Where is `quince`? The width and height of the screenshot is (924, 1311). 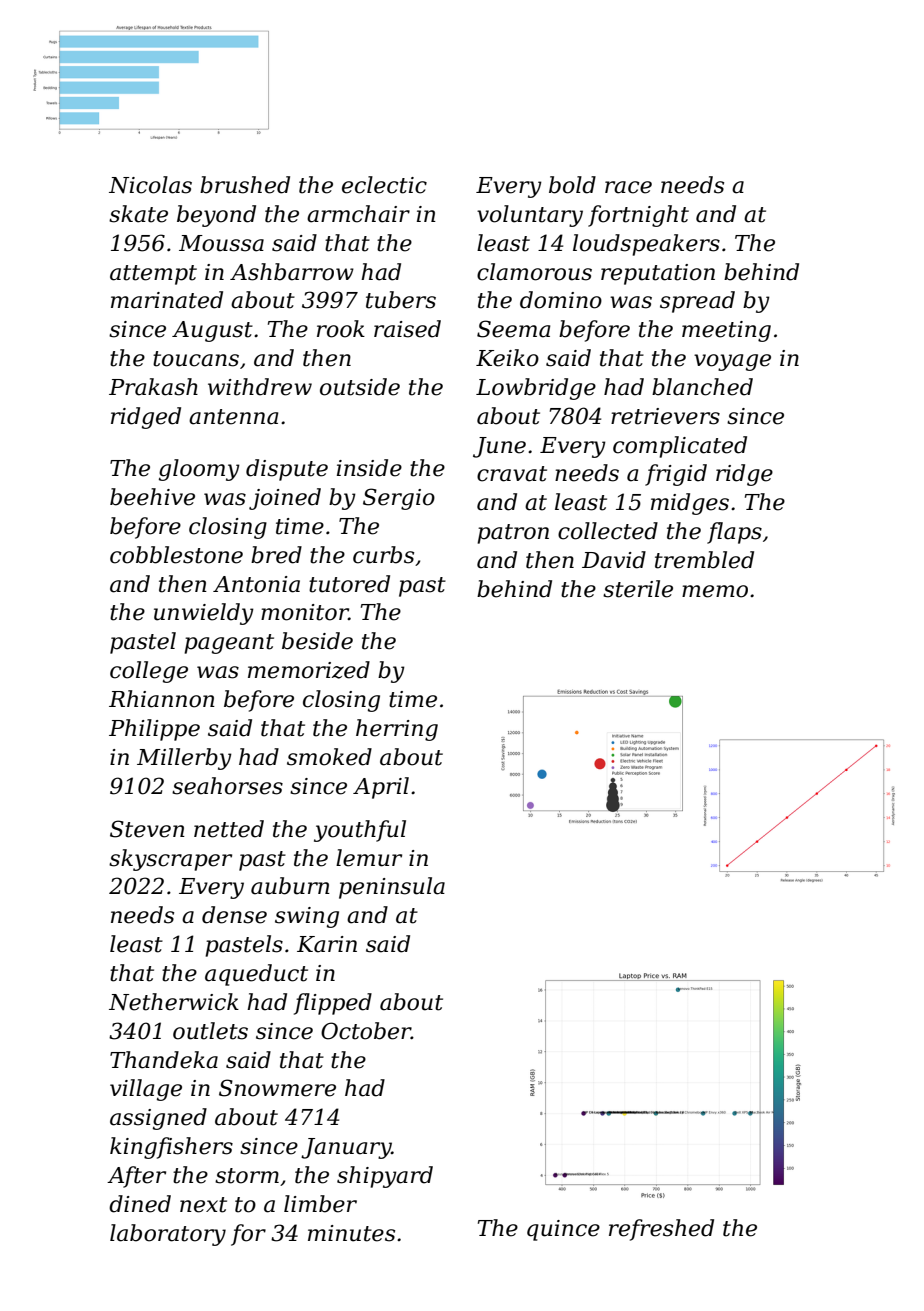 quince is located at coordinates (563, 1230).
